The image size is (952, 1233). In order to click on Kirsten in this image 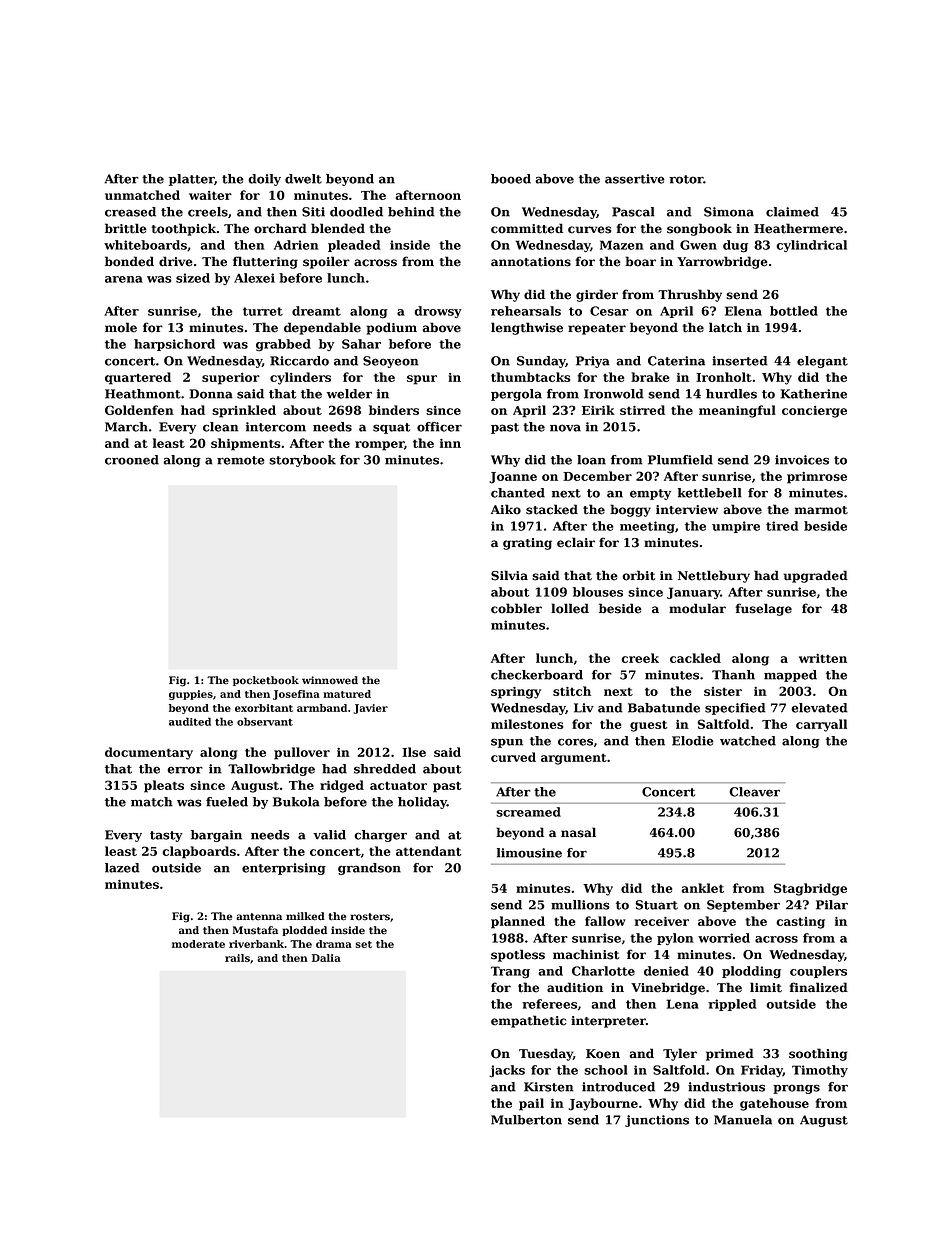, I will do `click(549, 1087)`.
